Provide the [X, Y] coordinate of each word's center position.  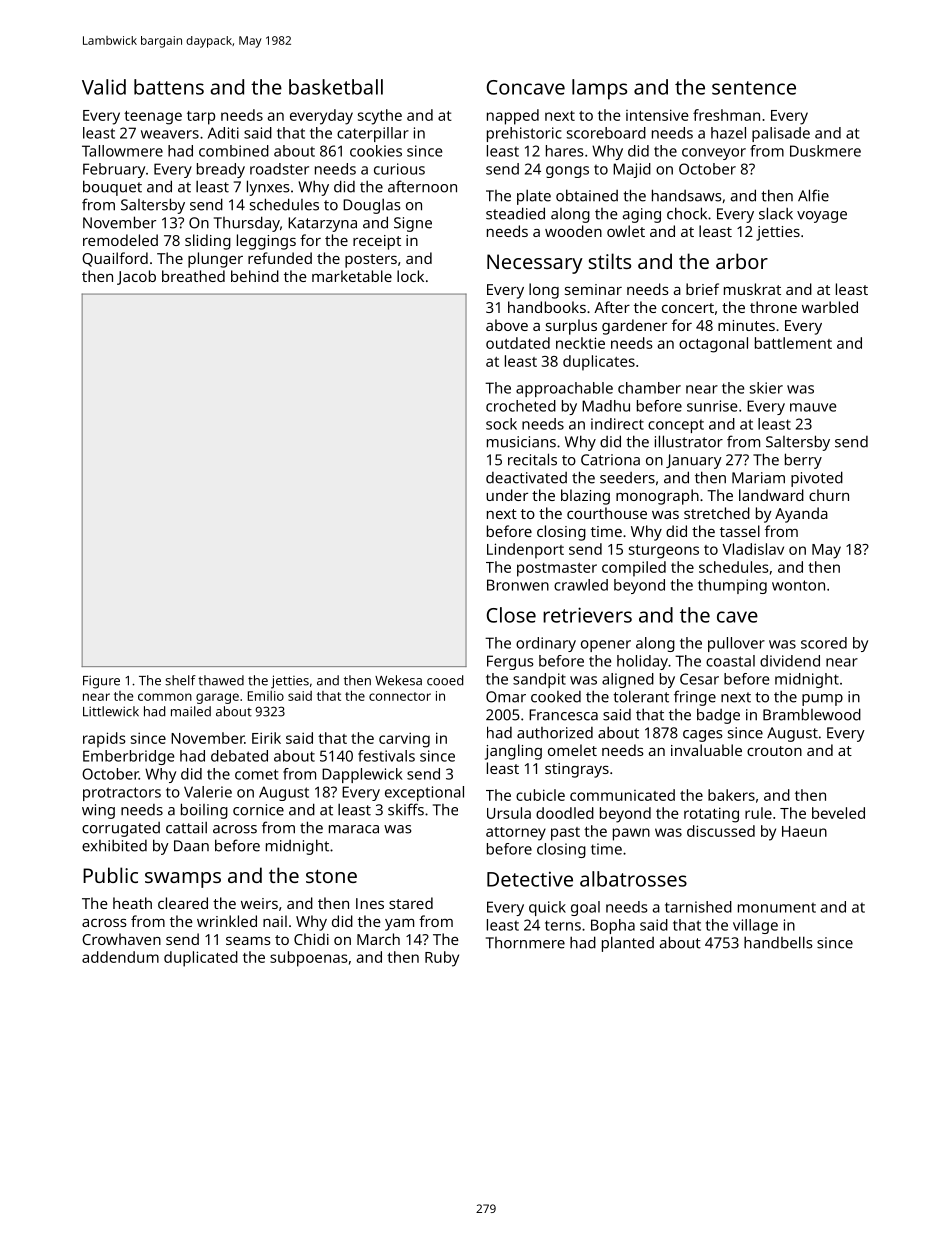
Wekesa [398, 680]
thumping [732, 586]
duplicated [201, 959]
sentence [754, 88]
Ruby [442, 959]
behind [255, 276]
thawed [221, 680]
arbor [742, 261]
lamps [599, 89]
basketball [336, 87]
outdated [518, 343]
